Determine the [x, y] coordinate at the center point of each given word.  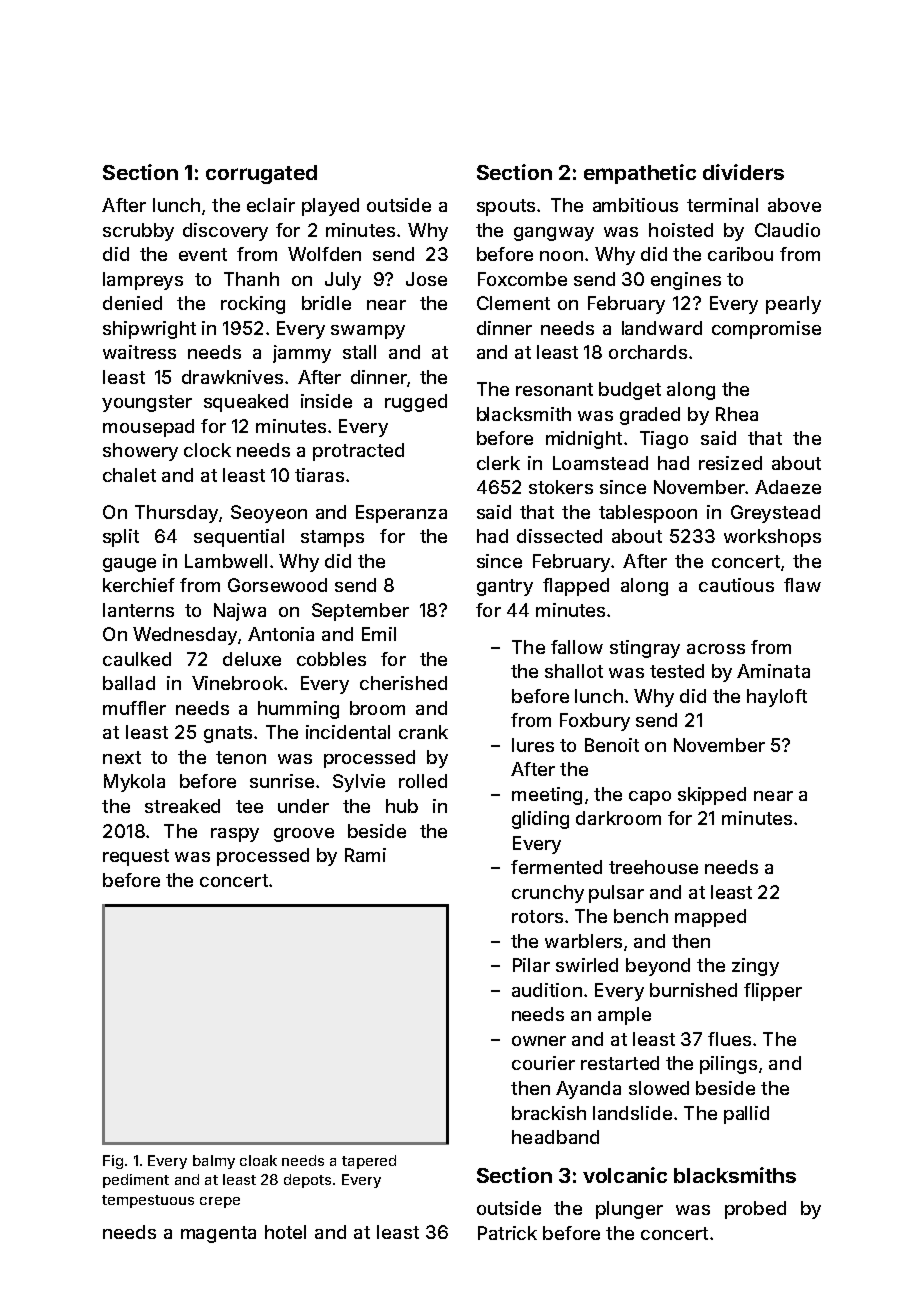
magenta [218, 1234]
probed [755, 1210]
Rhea [737, 414]
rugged [416, 403]
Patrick [507, 1233]
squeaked [246, 403]
